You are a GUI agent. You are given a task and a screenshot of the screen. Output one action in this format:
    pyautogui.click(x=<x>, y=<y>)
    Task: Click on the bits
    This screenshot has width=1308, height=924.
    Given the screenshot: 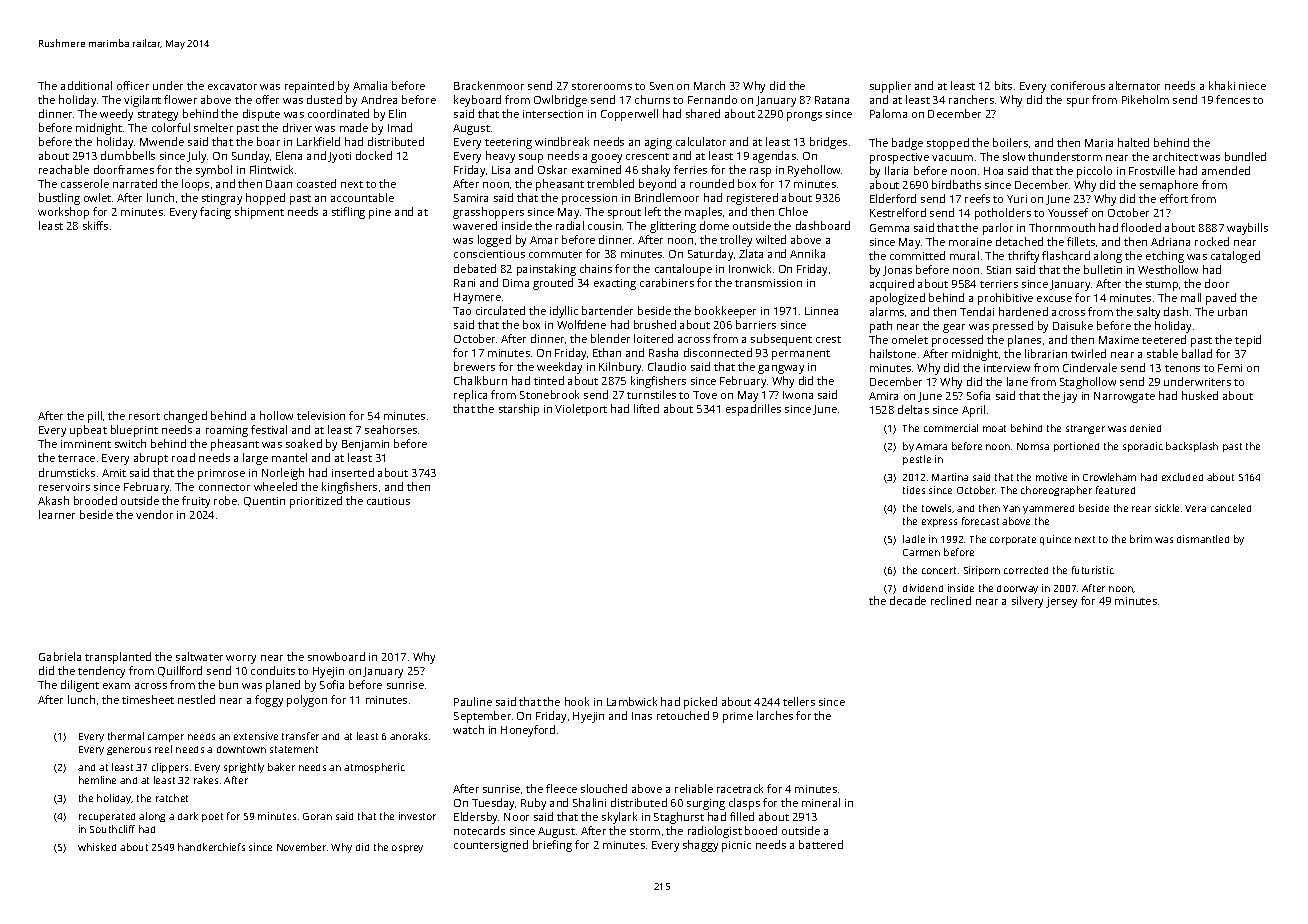 What is the action you would take?
    pyautogui.click(x=1003, y=85)
